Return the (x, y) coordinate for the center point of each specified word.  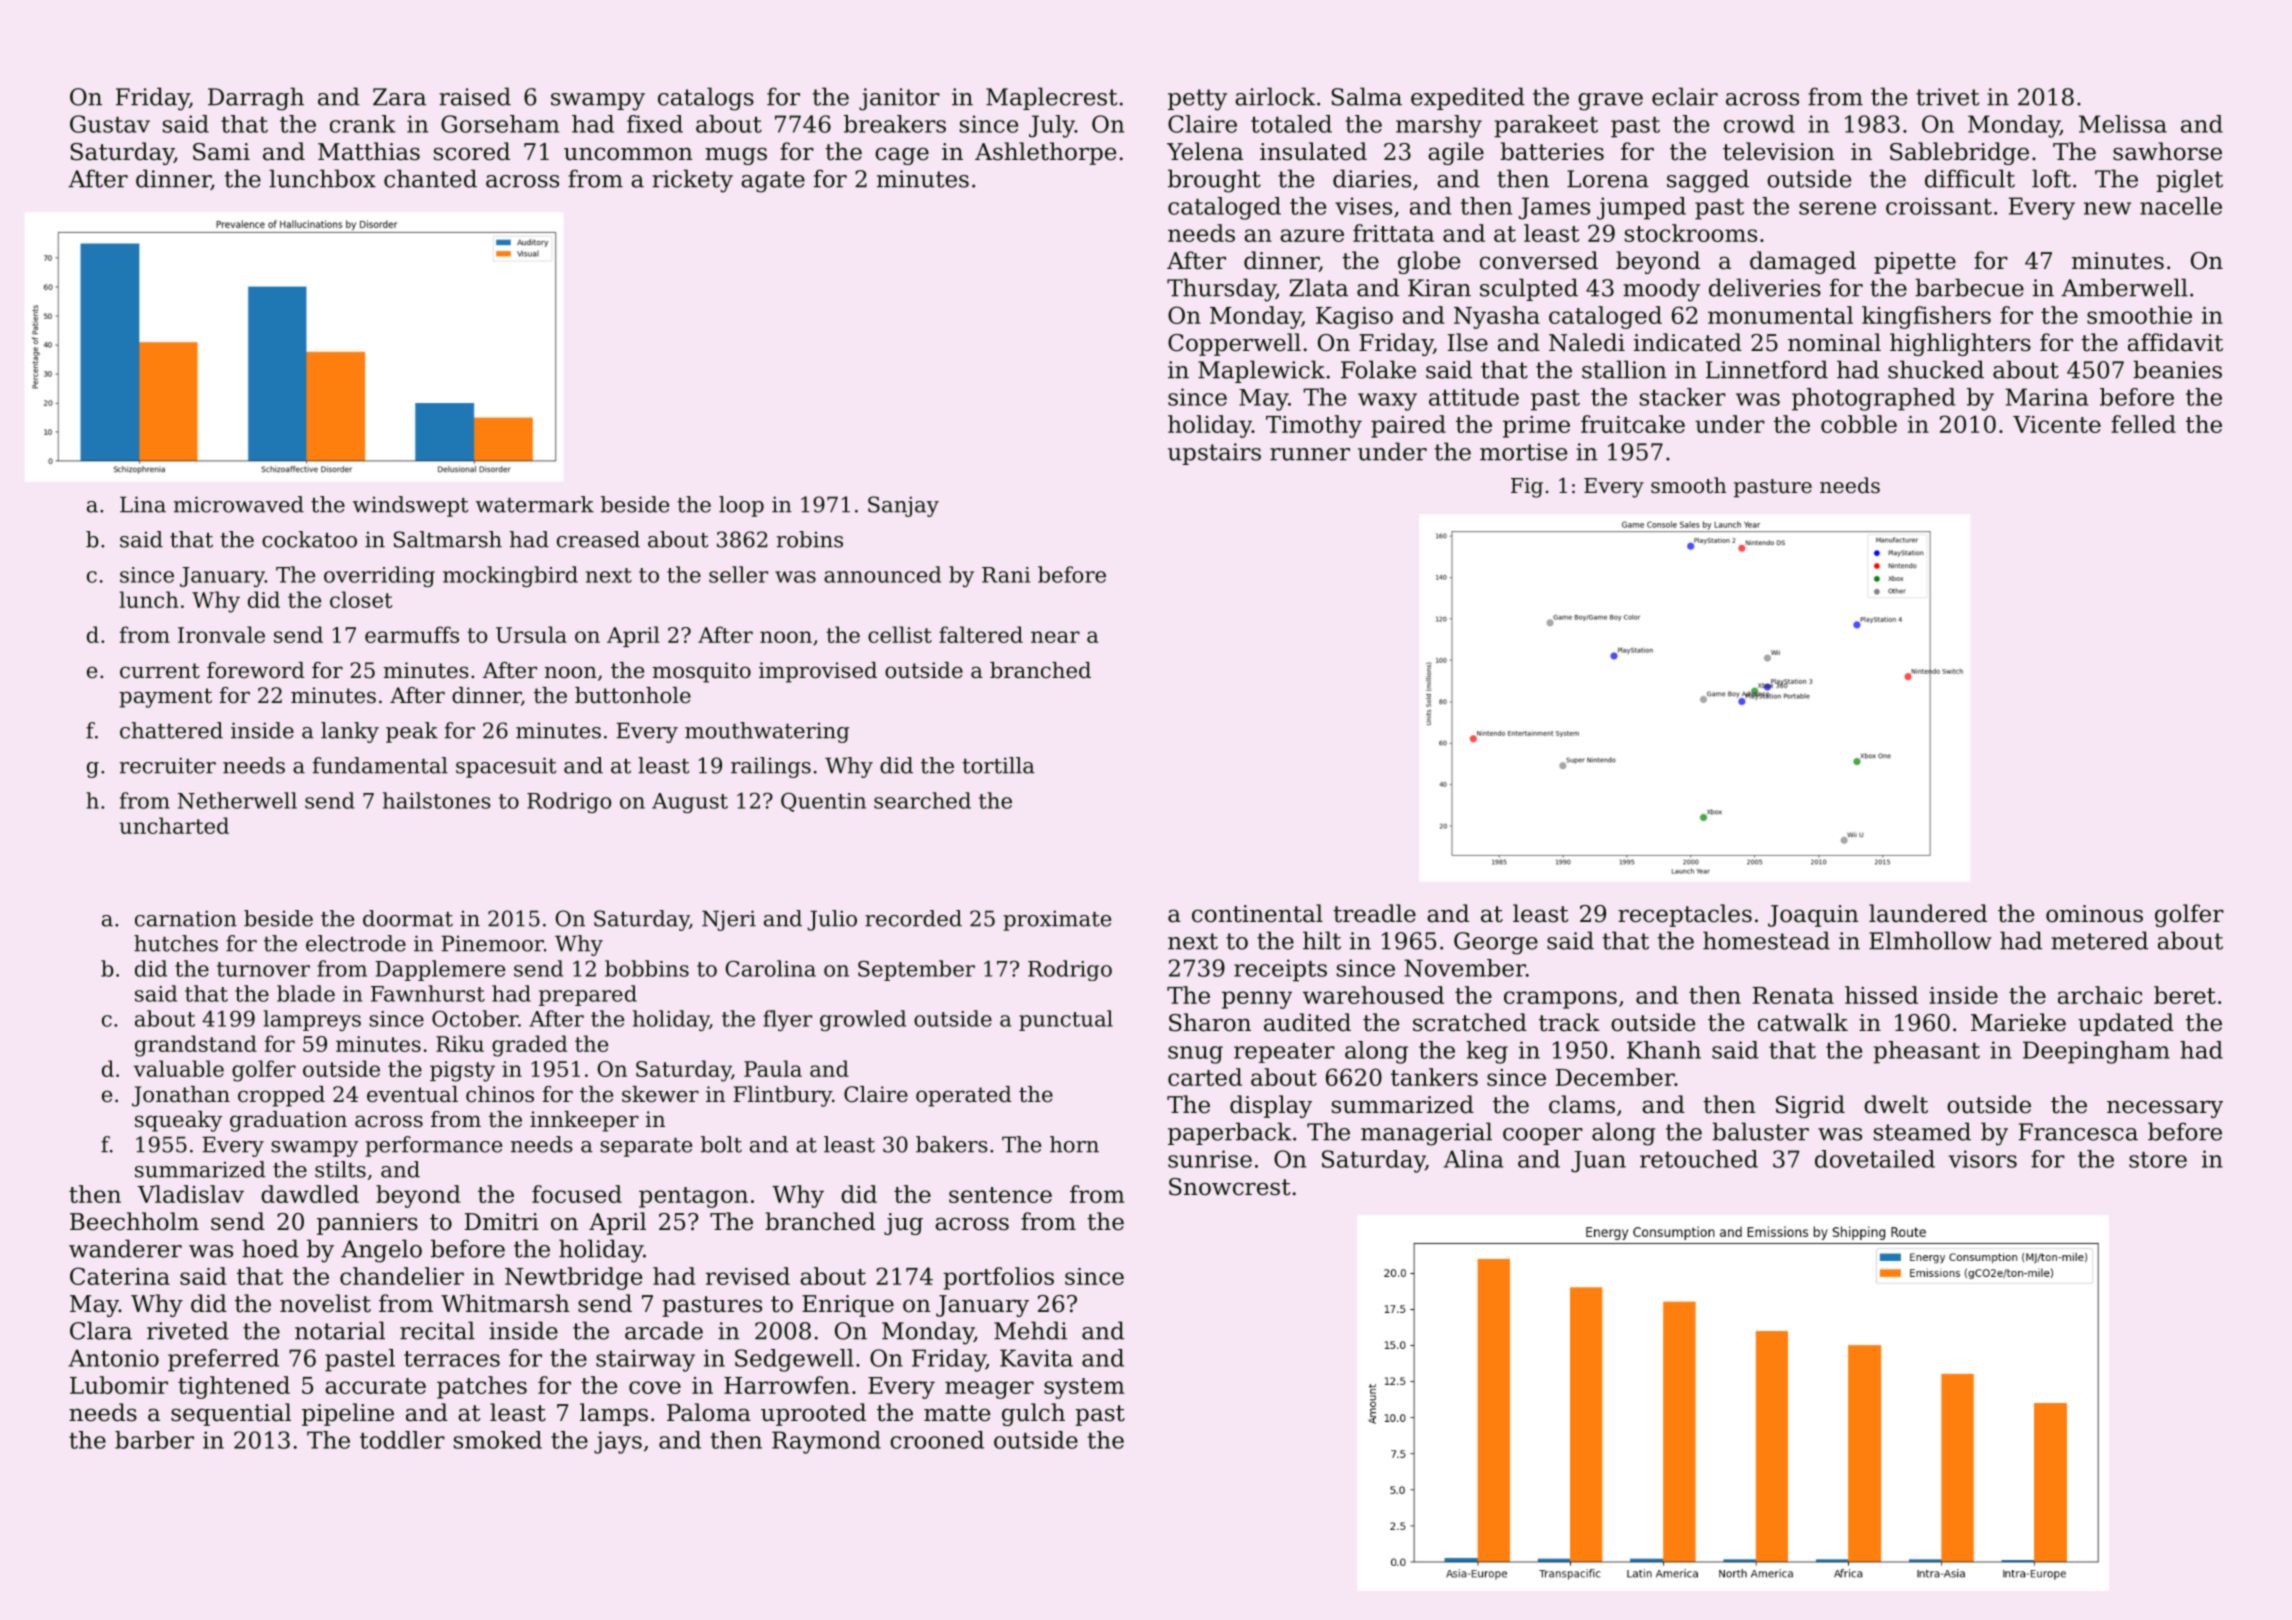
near (1055, 637)
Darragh (256, 99)
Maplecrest (1051, 98)
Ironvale (221, 634)
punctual (1066, 1020)
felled (2143, 424)
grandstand (196, 1046)
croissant (1939, 206)
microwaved (239, 504)
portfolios (998, 1278)
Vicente (2057, 424)
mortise (1523, 452)
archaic (2100, 995)
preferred (223, 1360)
